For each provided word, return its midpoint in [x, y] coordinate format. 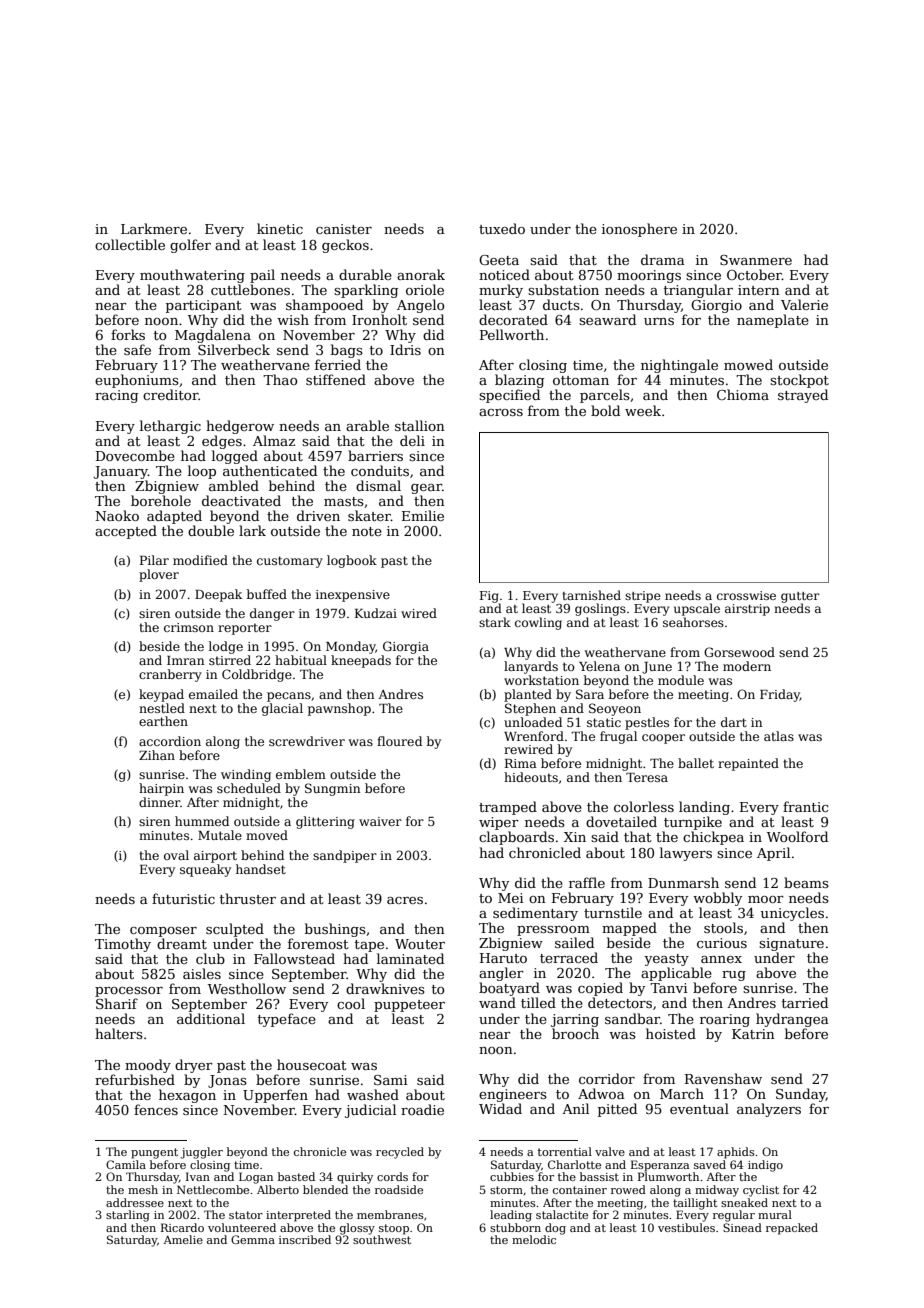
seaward [607, 319]
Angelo [420, 306]
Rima [521, 763]
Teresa [647, 777]
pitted [617, 1110]
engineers [513, 1095]
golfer [190, 246]
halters [119, 1033]
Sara [590, 694]
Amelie [183, 1239]
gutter [800, 597]
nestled [162, 708]
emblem [301, 774]
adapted [174, 517]
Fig [489, 597]
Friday [780, 695]
